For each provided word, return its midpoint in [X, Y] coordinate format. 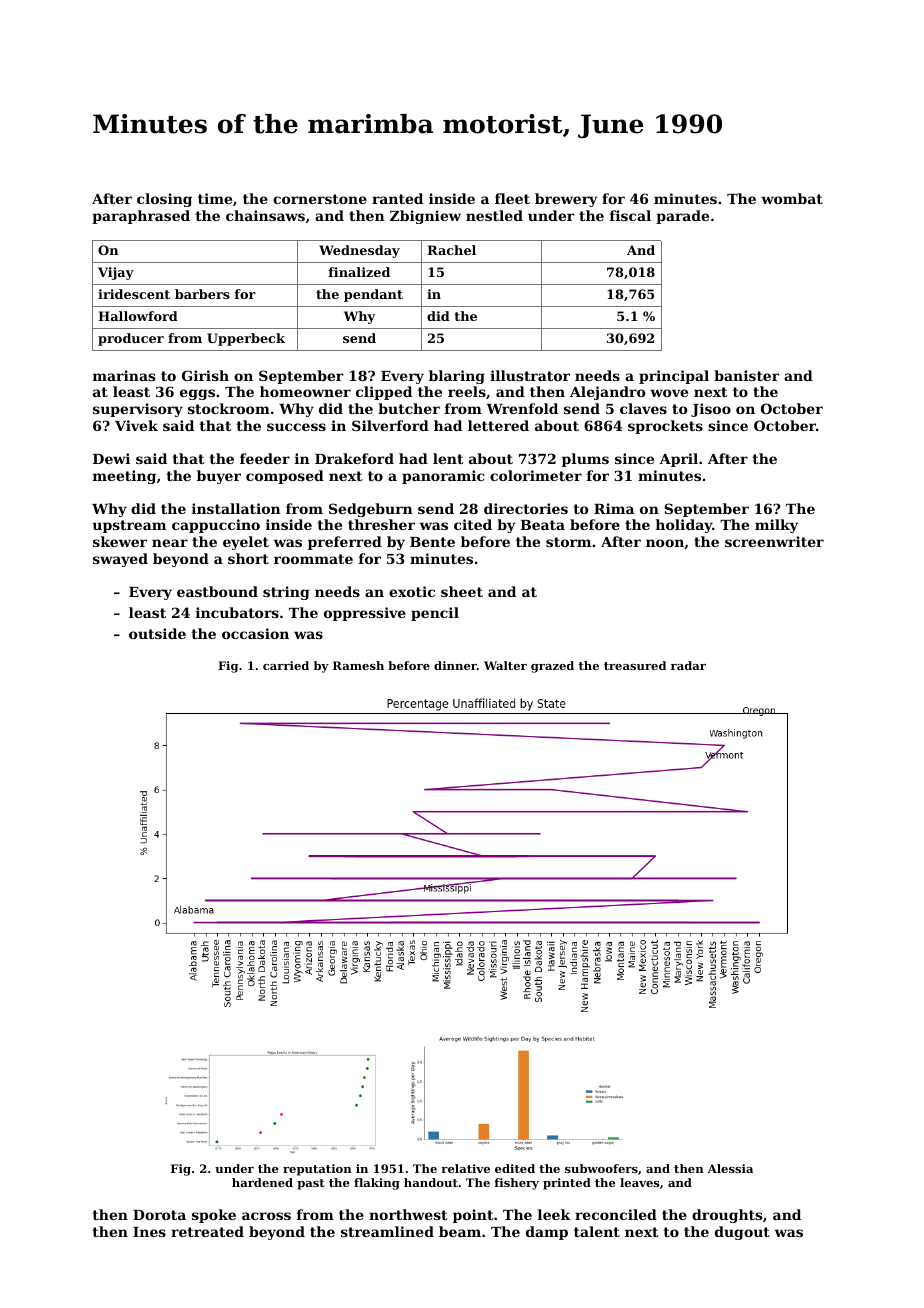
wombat [792, 198]
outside [157, 633]
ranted [397, 198]
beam [460, 1231]
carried [286, 665]
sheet [462, 591]
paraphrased [141, 217]
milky [776, 526]
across [266, 1216]
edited [515, 1168]
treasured [635, 665]
